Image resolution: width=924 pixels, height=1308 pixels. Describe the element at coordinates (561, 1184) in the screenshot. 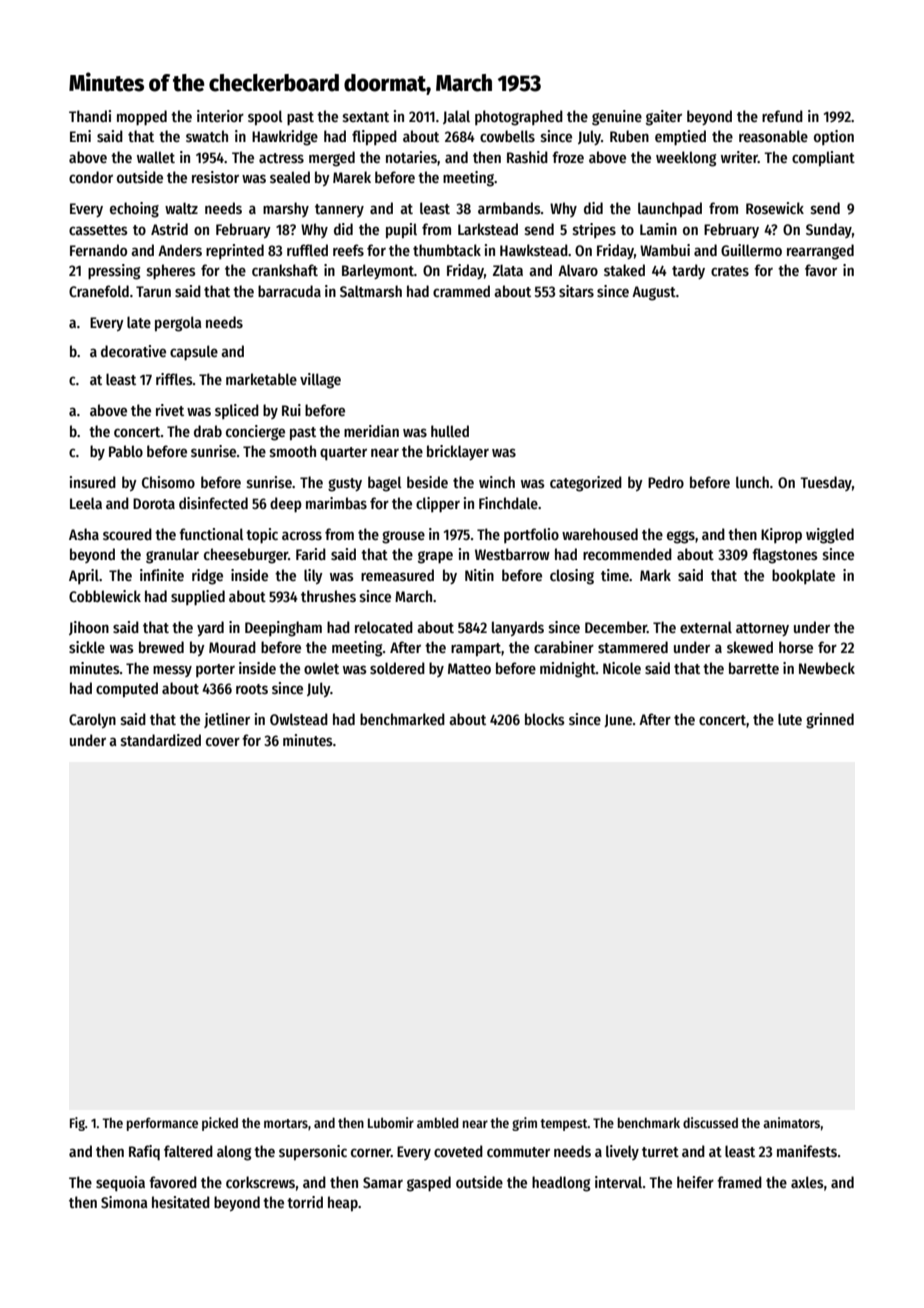

I see `headlong` at that location.
